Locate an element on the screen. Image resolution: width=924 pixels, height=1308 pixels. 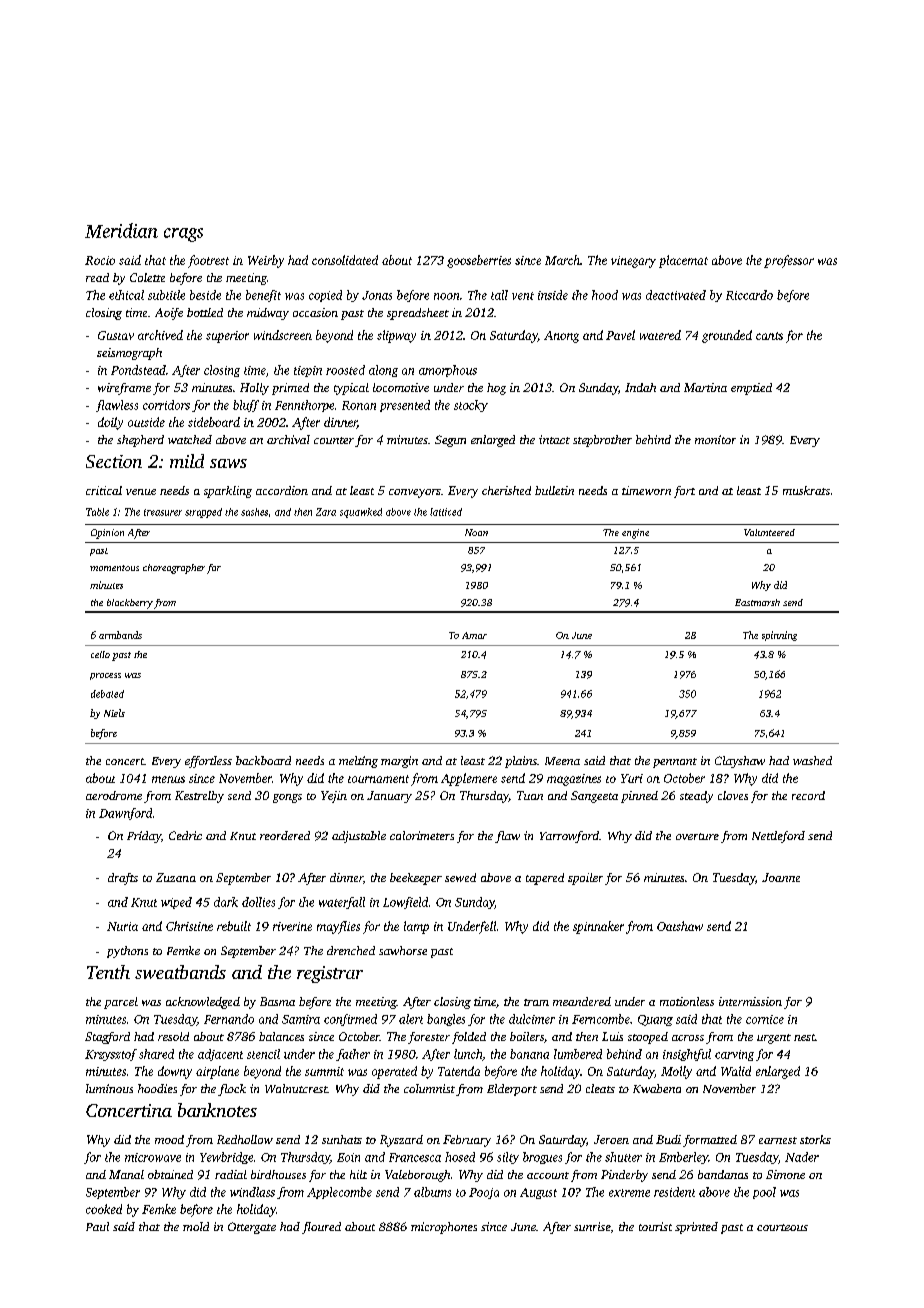
Nettleford is located at coordinates (778, 837).
